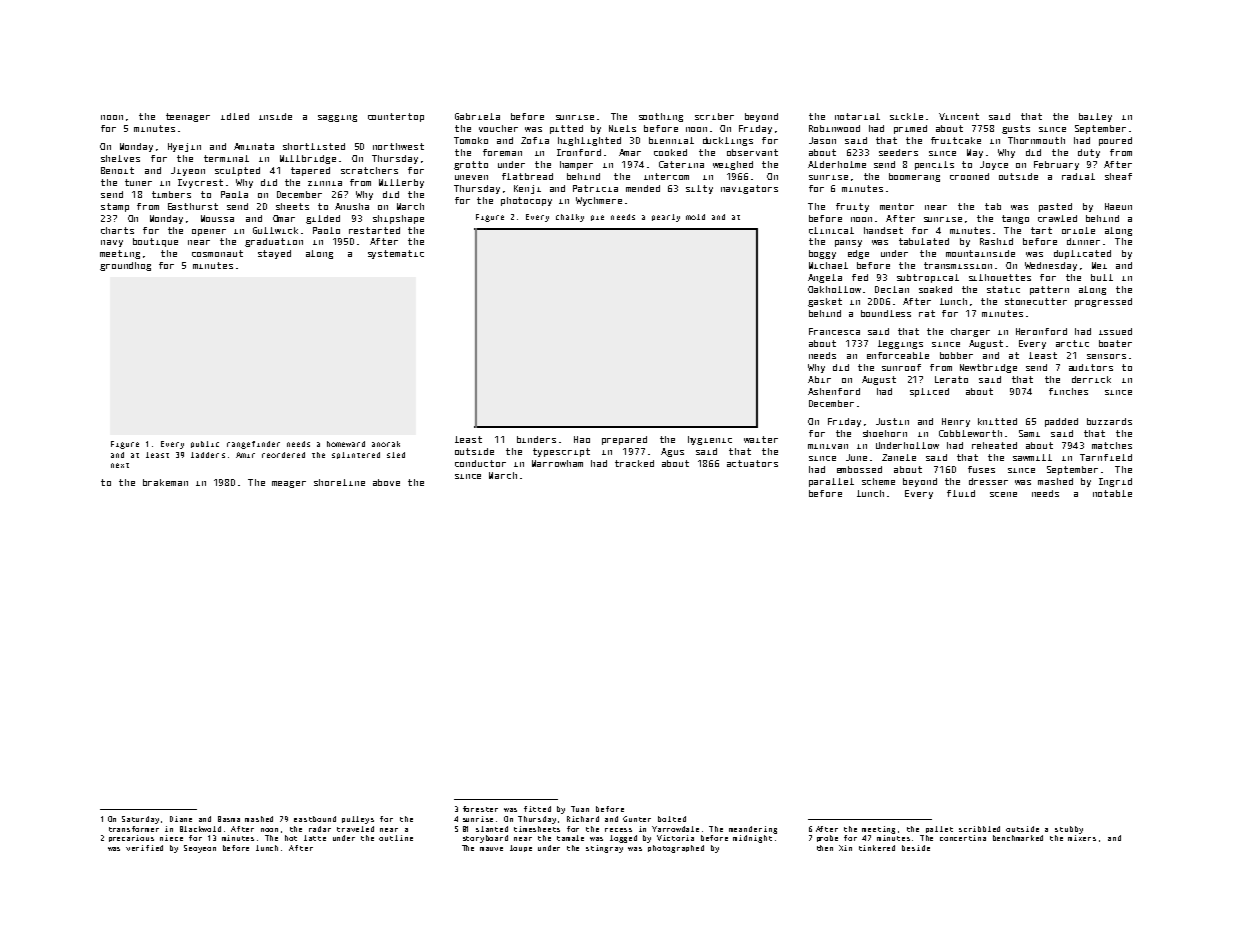  What do you see at coordinates (1099, 265) in the screenshot?
I see `Mei` at bounding box center [1099, 265].
